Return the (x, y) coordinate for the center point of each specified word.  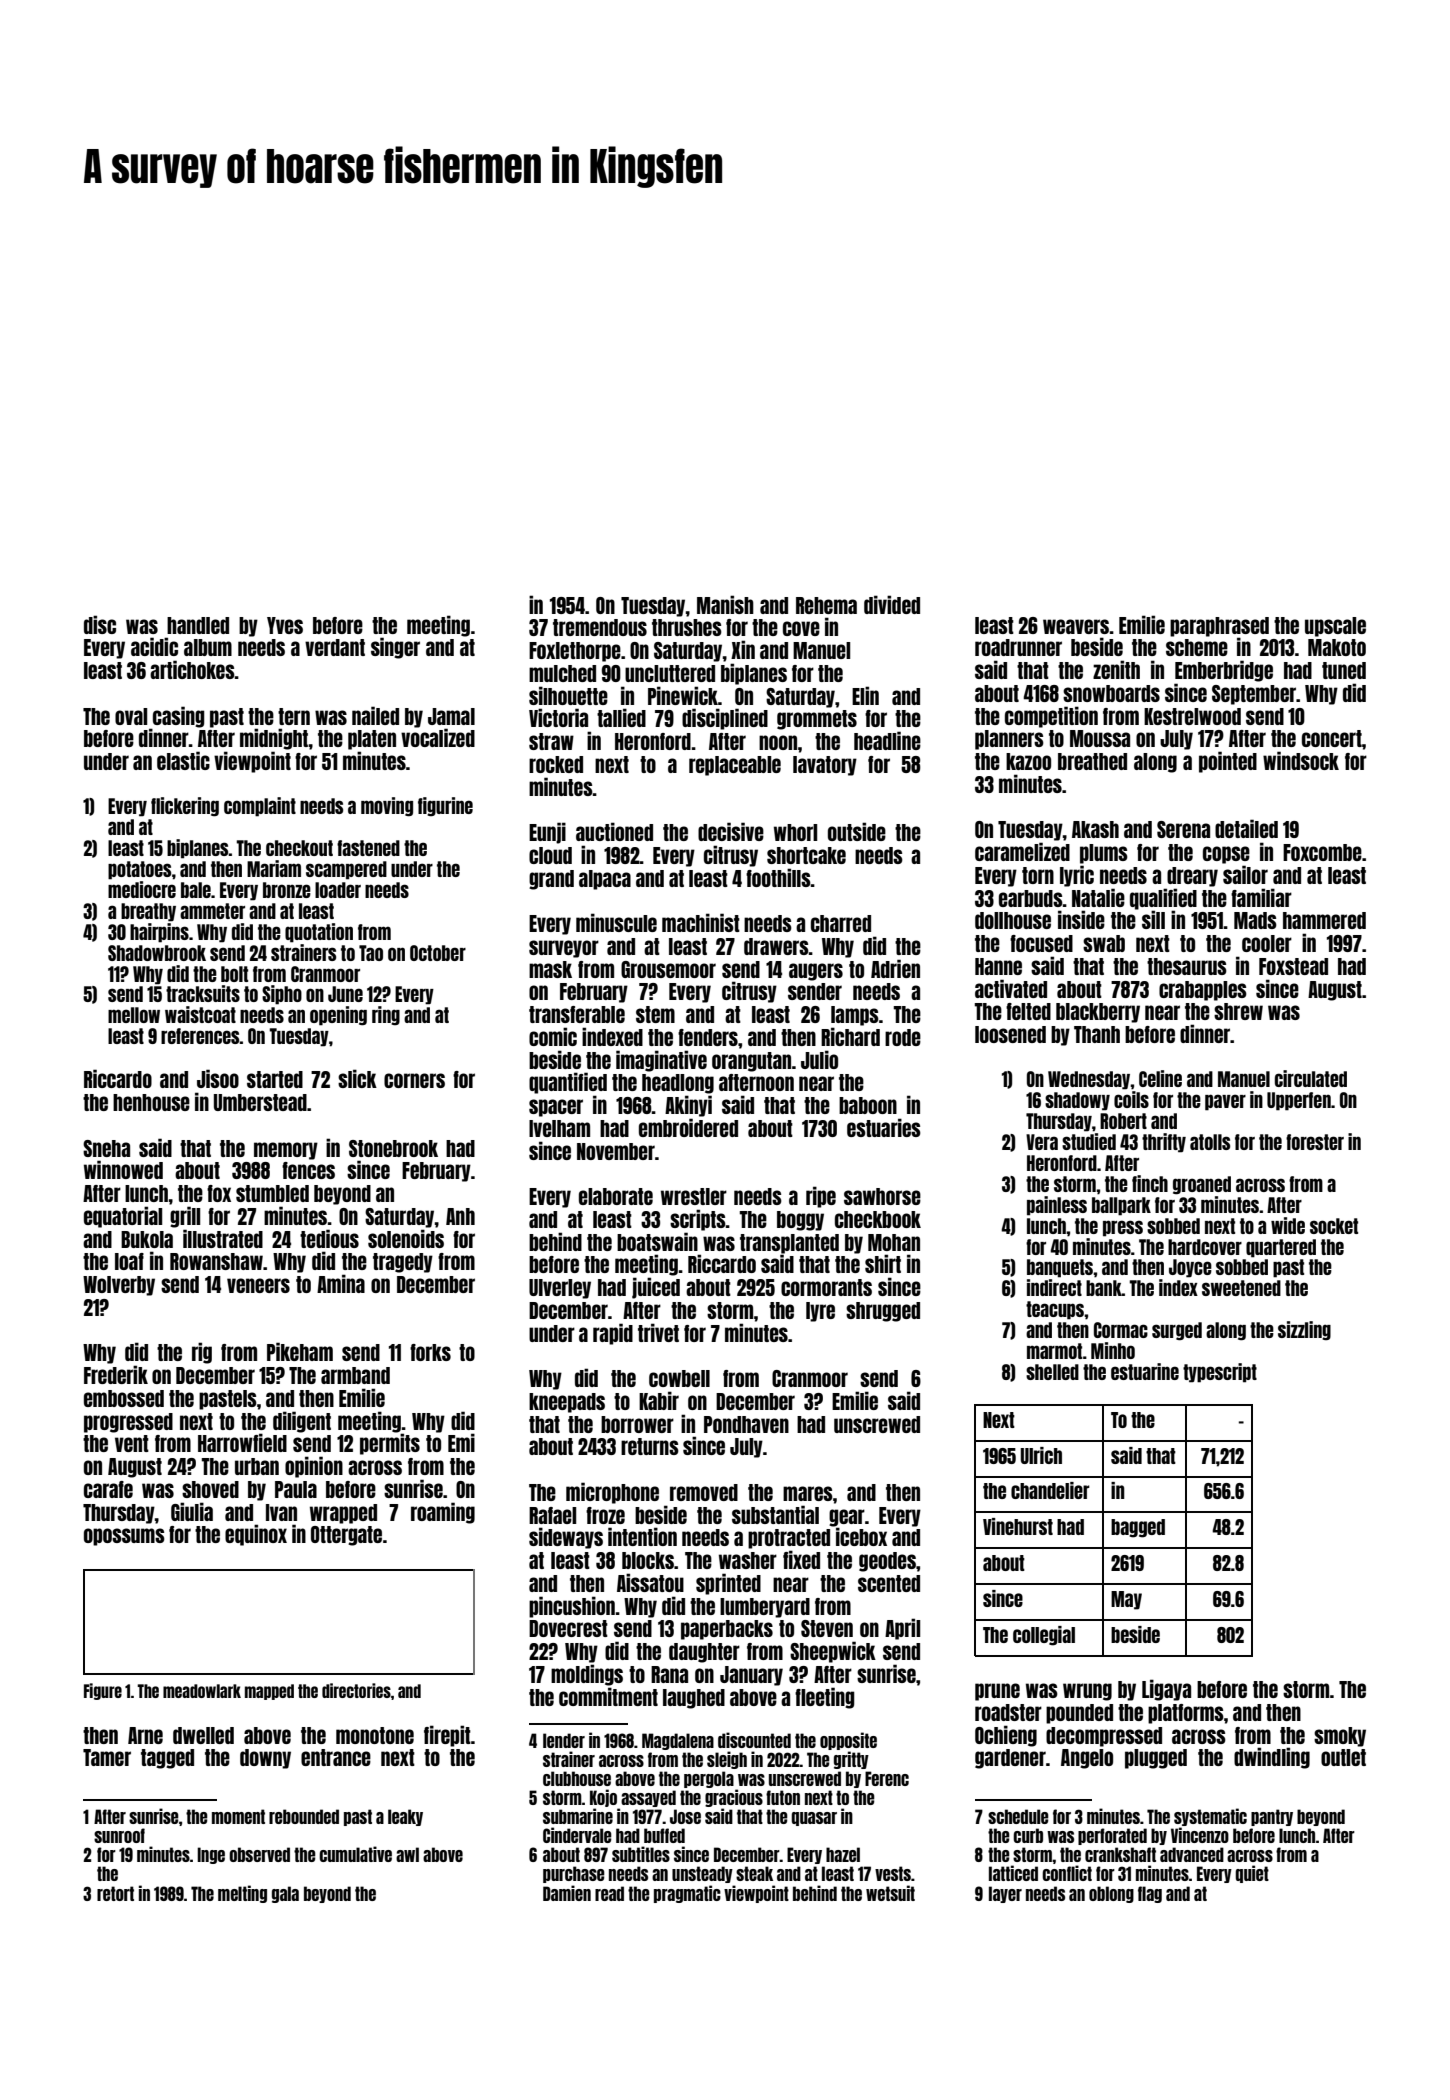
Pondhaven (746, 1424)
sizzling (1304, 1330)
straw (551, 741)
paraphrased (1219, 627)
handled (198, 625)
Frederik (116, 1374)
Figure (103, 1691)
